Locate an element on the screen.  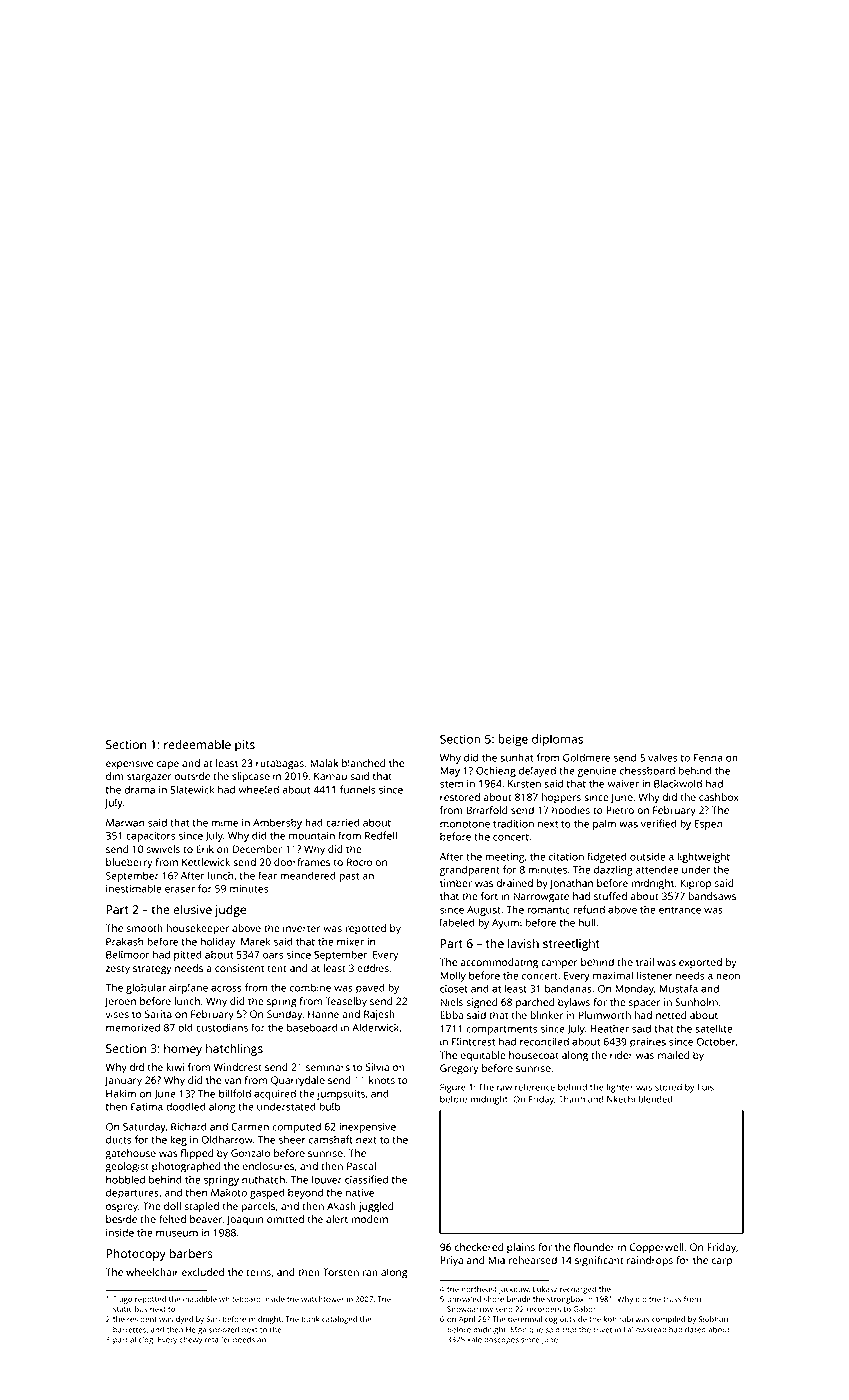
cataloged is located at coordinates (339, 1320).
